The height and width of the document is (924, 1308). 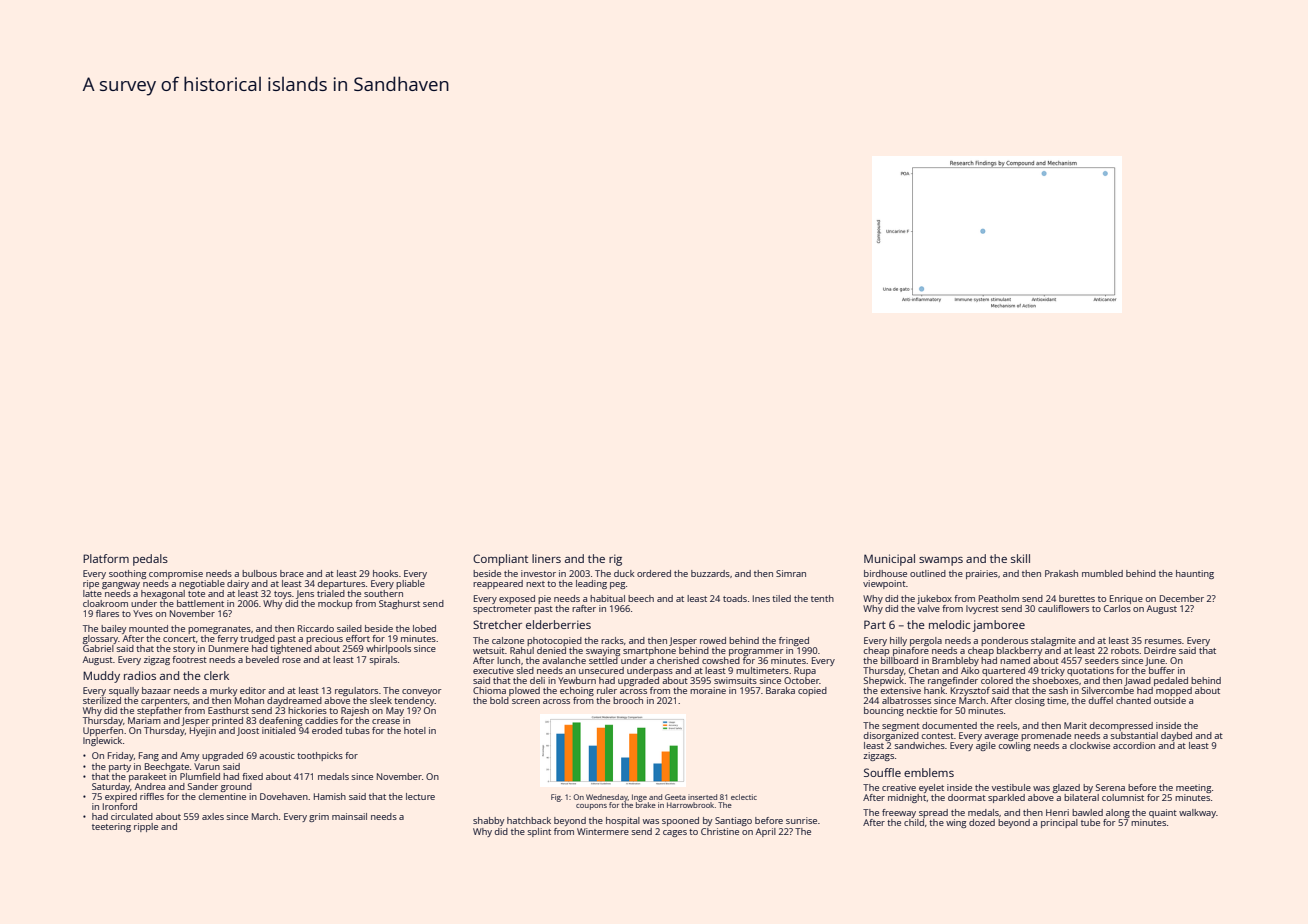 What do you see at coordinates (1170, 700) in the document?
I see `outside` at bounding box center [1170, 700].
